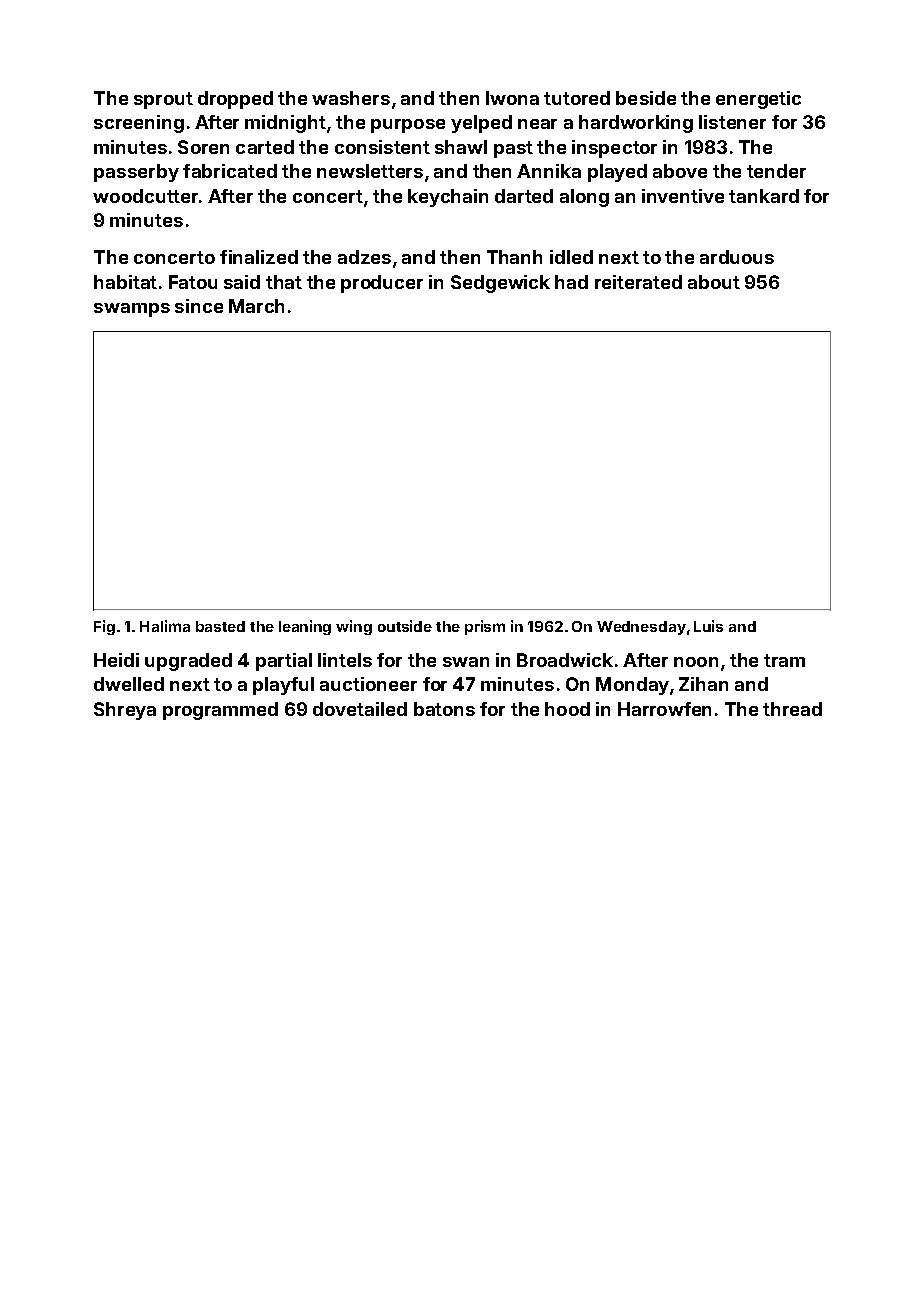  I want to click on Fig, so click(104, 627).
